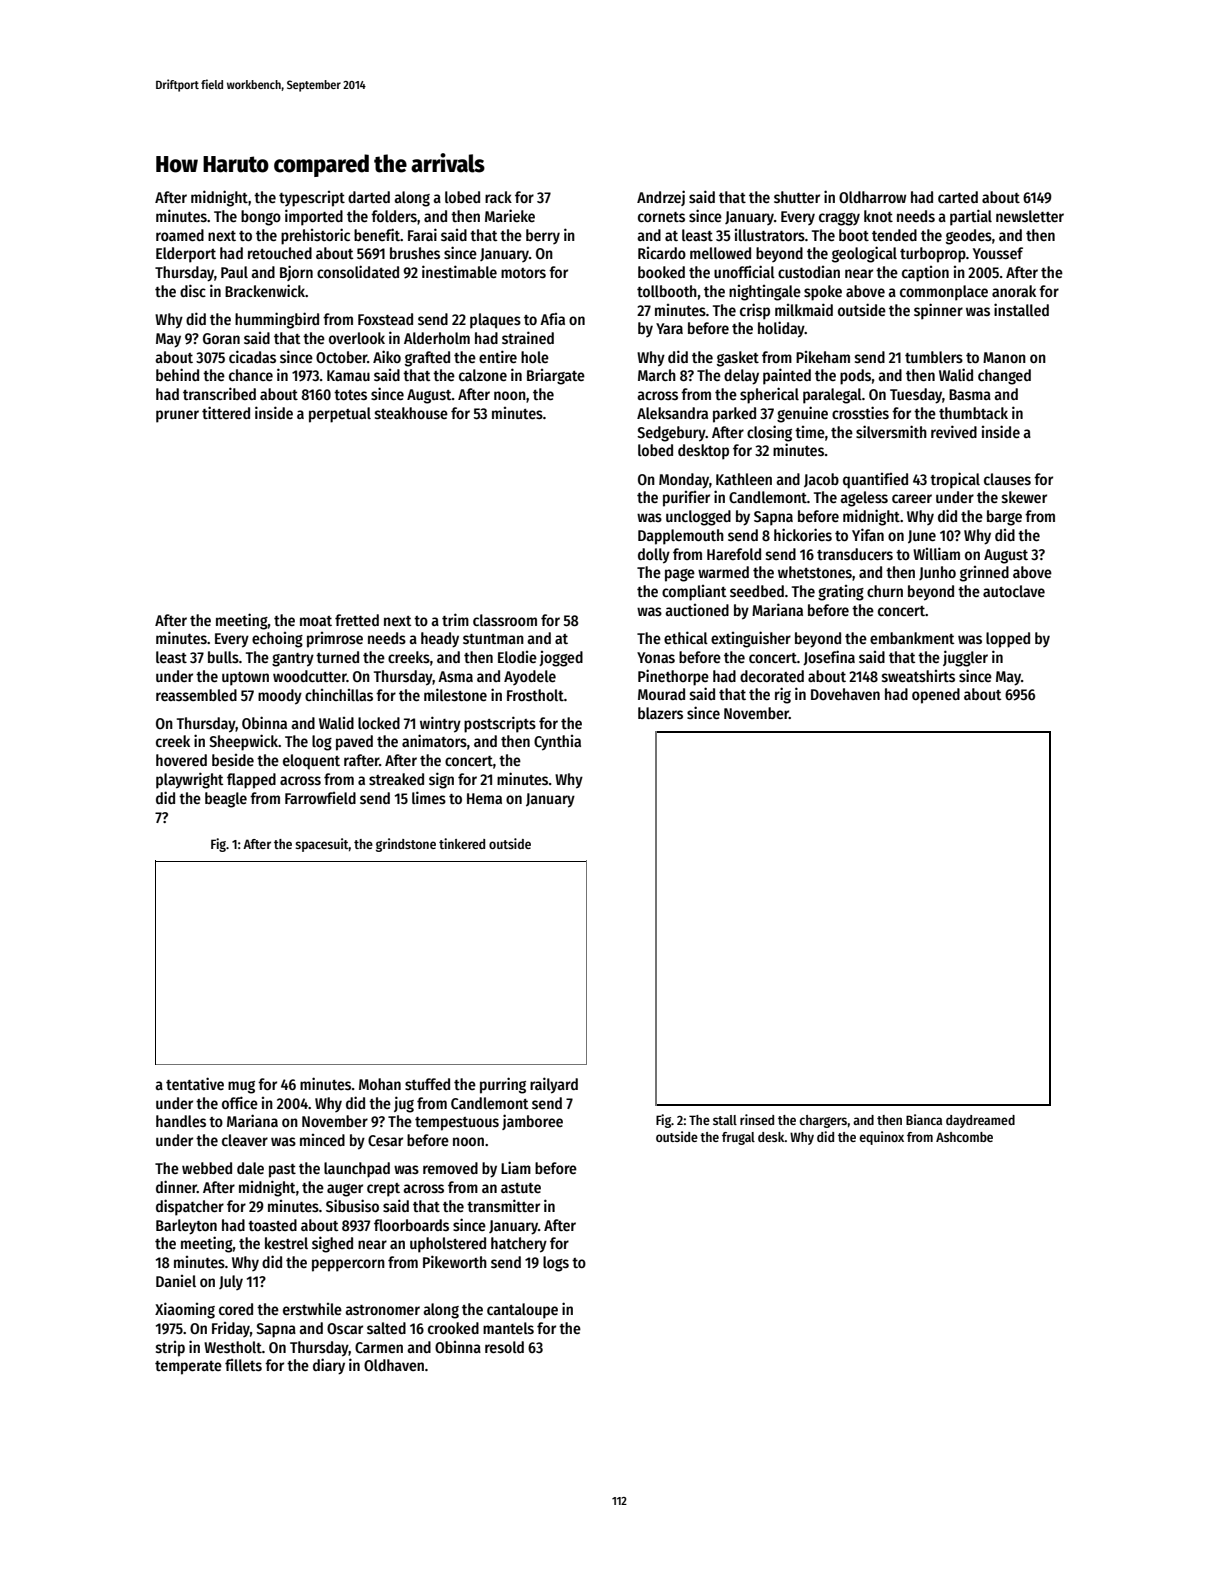 This screenshot has height=1585, width=1224. Describe the element at coordinates (522, 1311) in the screenshot. I see `cantaloupe` at that location.
